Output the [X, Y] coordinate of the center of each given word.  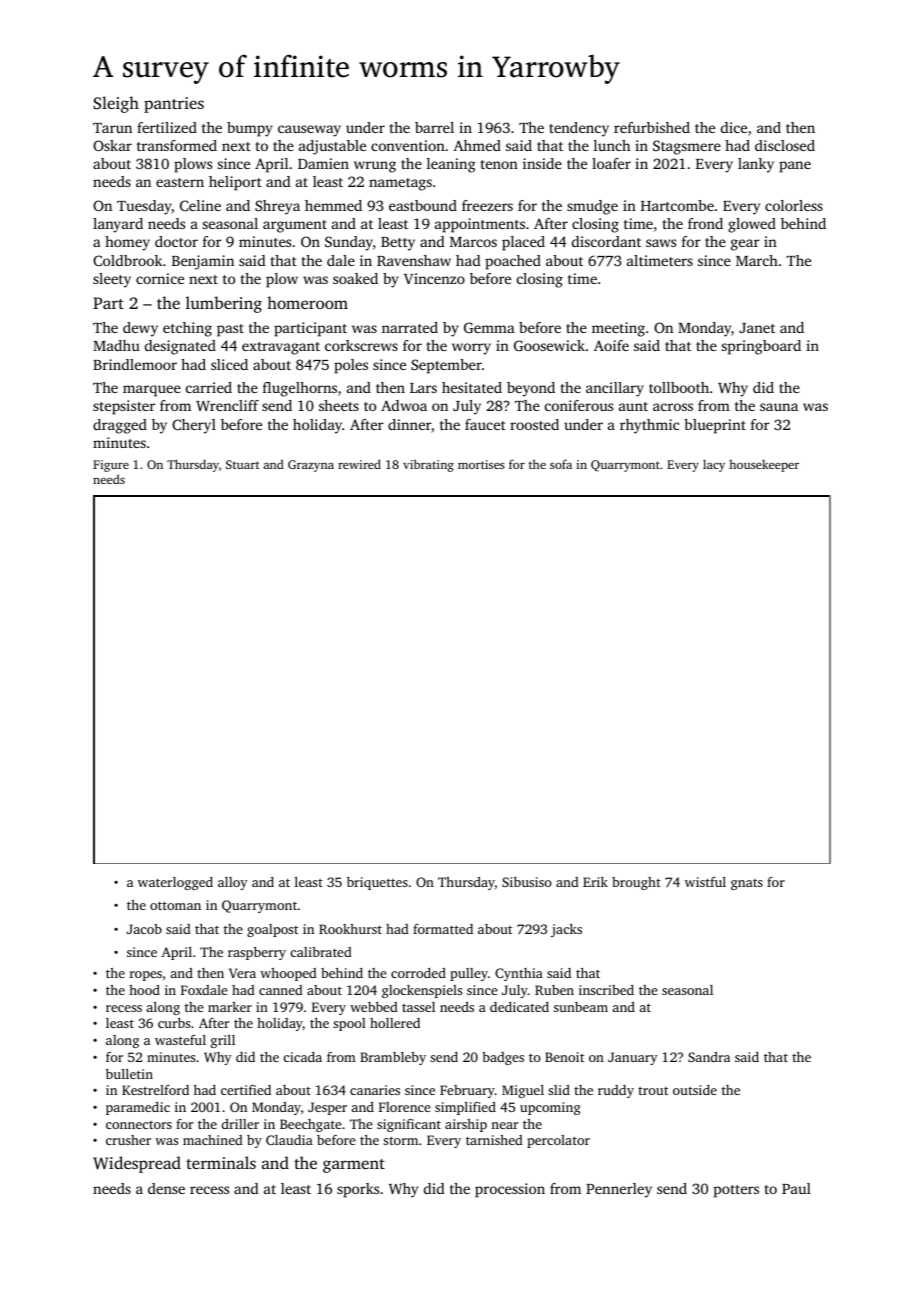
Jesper [327, 1108]
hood [144, 990]
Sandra [709, 1057]
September [446, 366]
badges [503, 1058]
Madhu [116, 345]
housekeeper [764, 465]
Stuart [242, 464]
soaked [355, 278]
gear [745, 245]
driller [240, 1124]
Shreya [277, 207]
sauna [779, 407]
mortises [481, 464]
